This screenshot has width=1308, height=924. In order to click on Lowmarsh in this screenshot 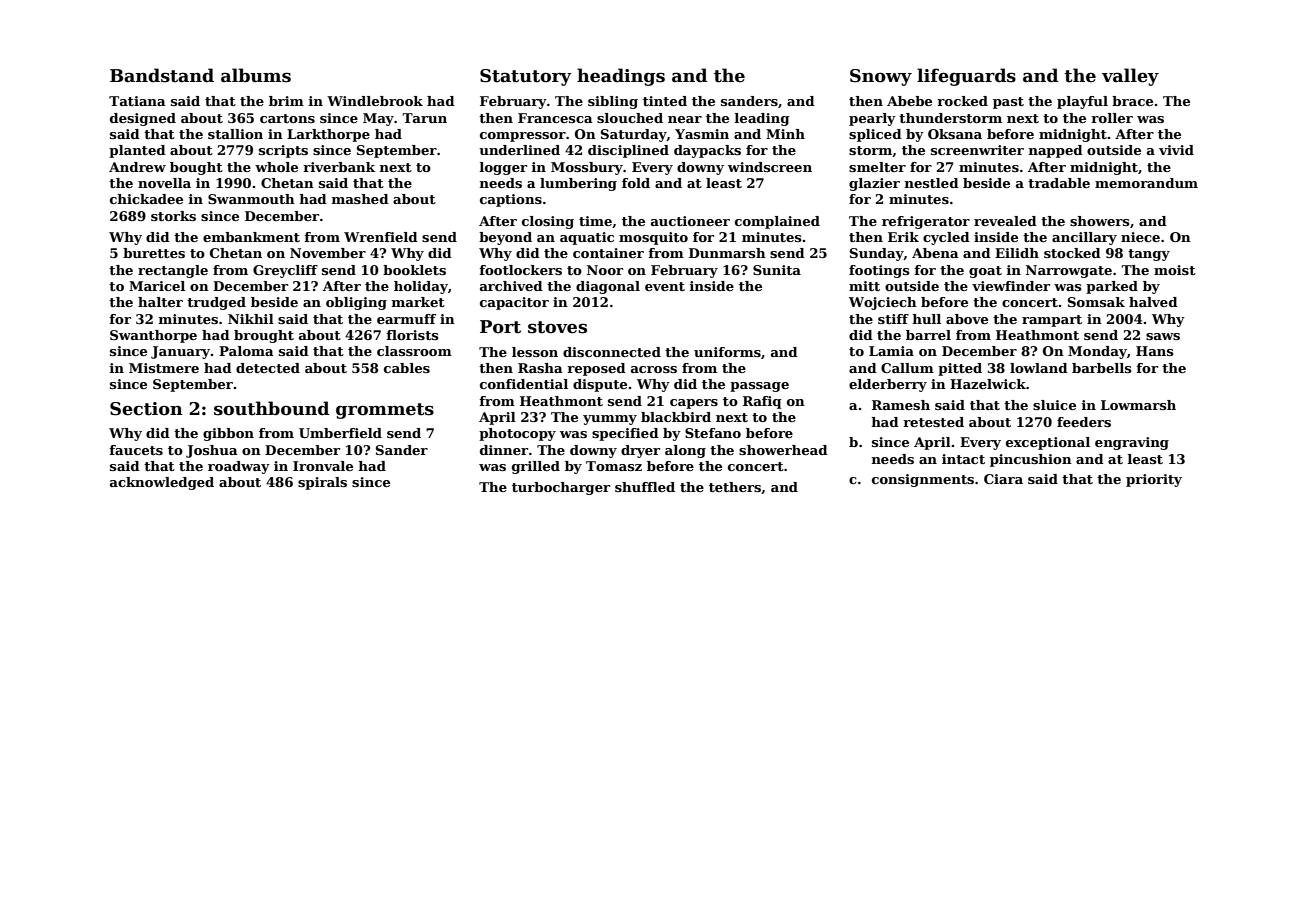, I will do `click(1138, 405)`.
